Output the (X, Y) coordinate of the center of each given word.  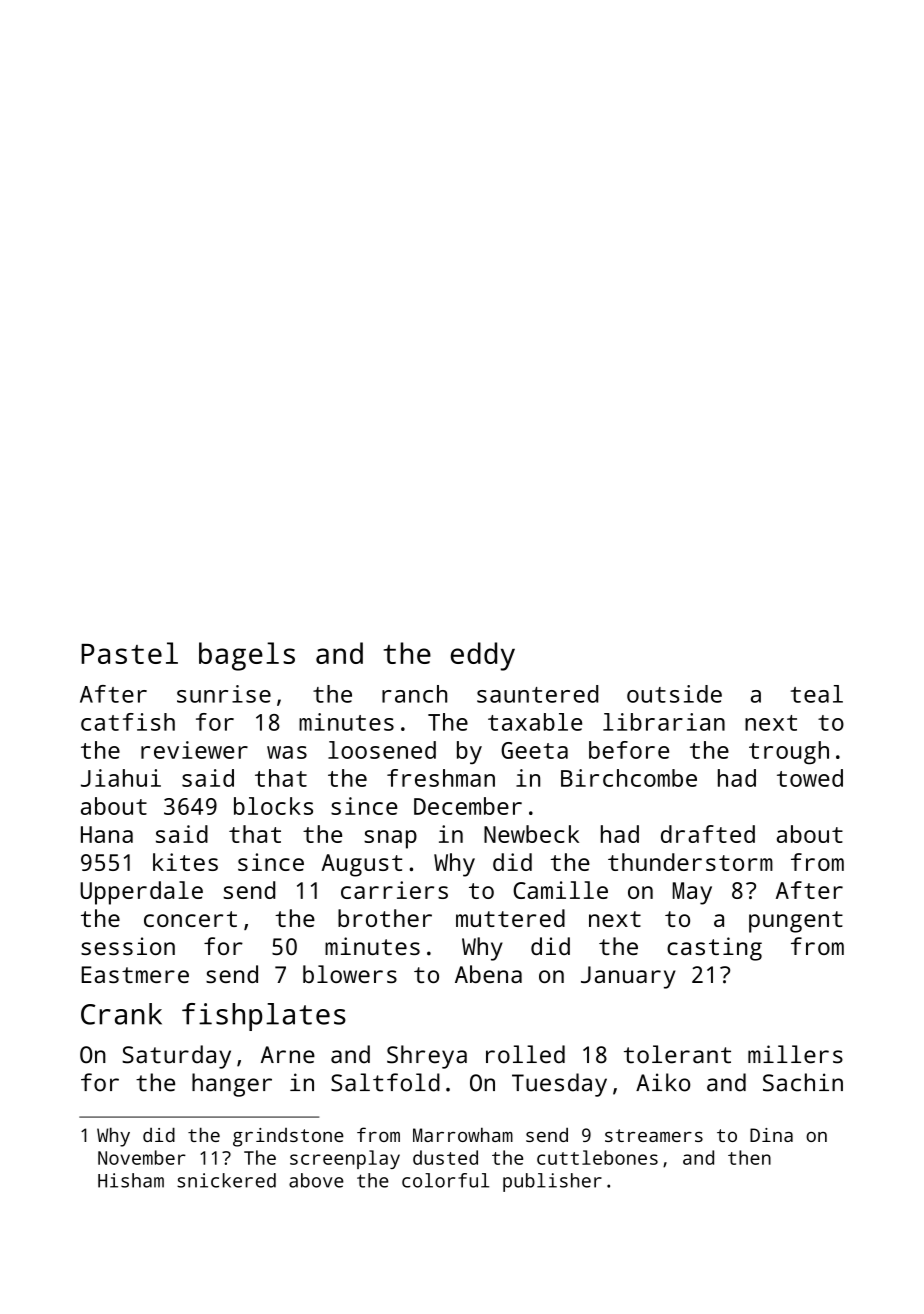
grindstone (288, 1137)
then (749, 1157)
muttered (510, 918)
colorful (445, 1180)
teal (817, 694)
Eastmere (135, 974)
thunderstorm (690, 862)
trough (789, 752)
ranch (414, 694)
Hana (107, 834)
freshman (441, 778)
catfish (128, 722)
